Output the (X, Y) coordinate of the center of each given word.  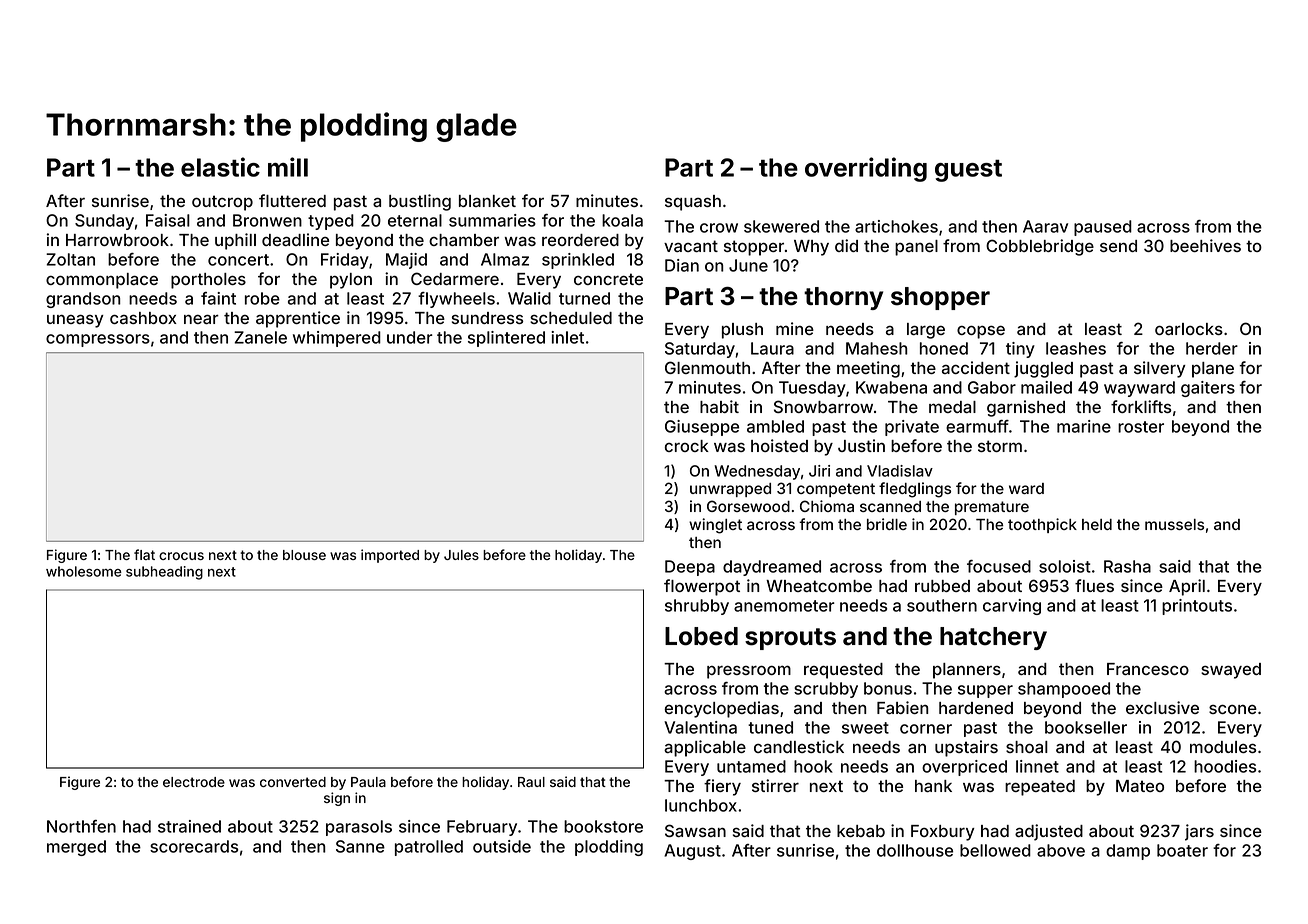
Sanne (360, 846)
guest (968, 171)
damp (1128, 852)
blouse (304, 555)
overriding (866, 169)
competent (836, 490)
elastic (220, 167)
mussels (1174, 524)
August (692, 852)
